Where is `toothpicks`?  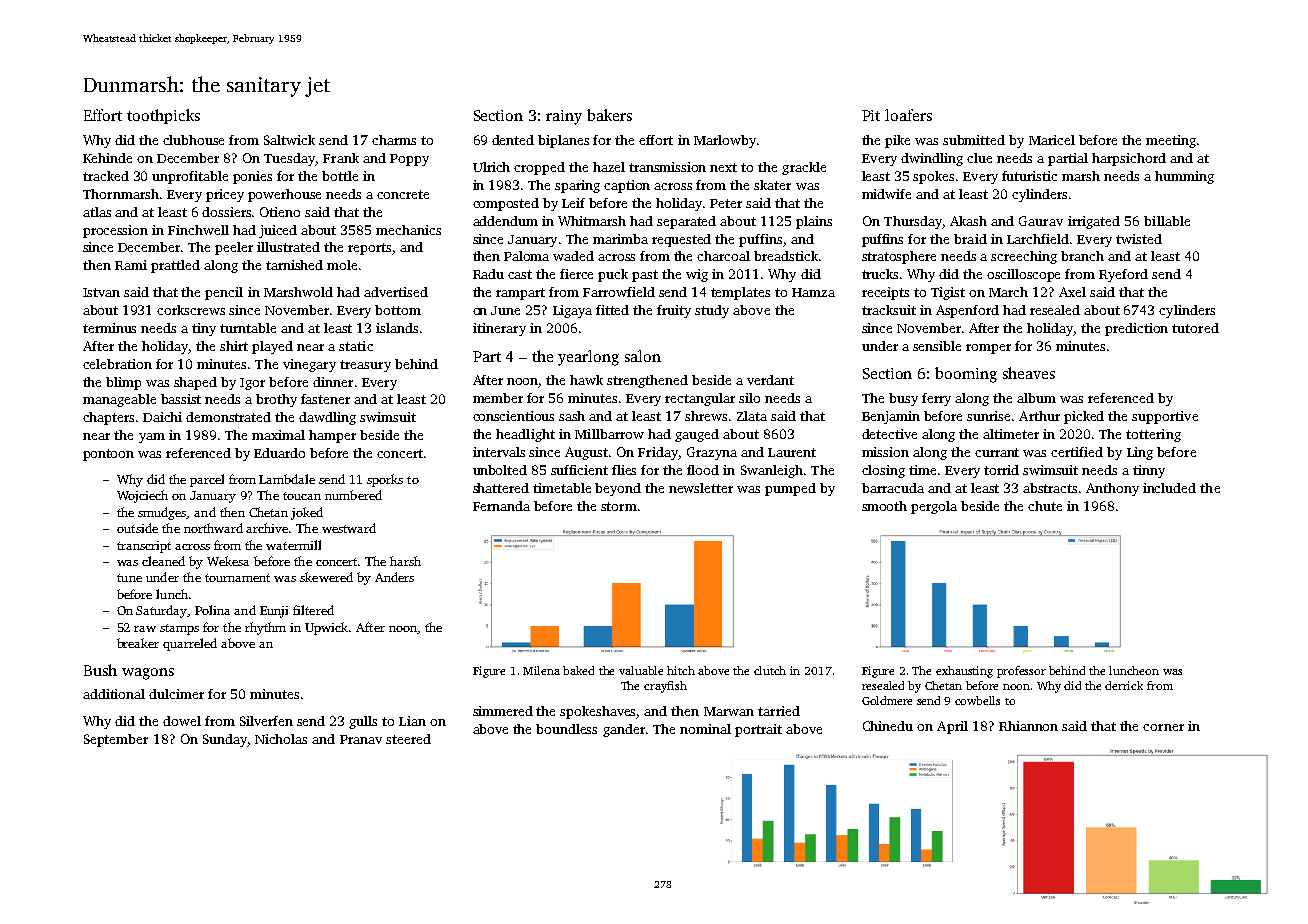
toothpicks is located at coordinates (163, 116).
